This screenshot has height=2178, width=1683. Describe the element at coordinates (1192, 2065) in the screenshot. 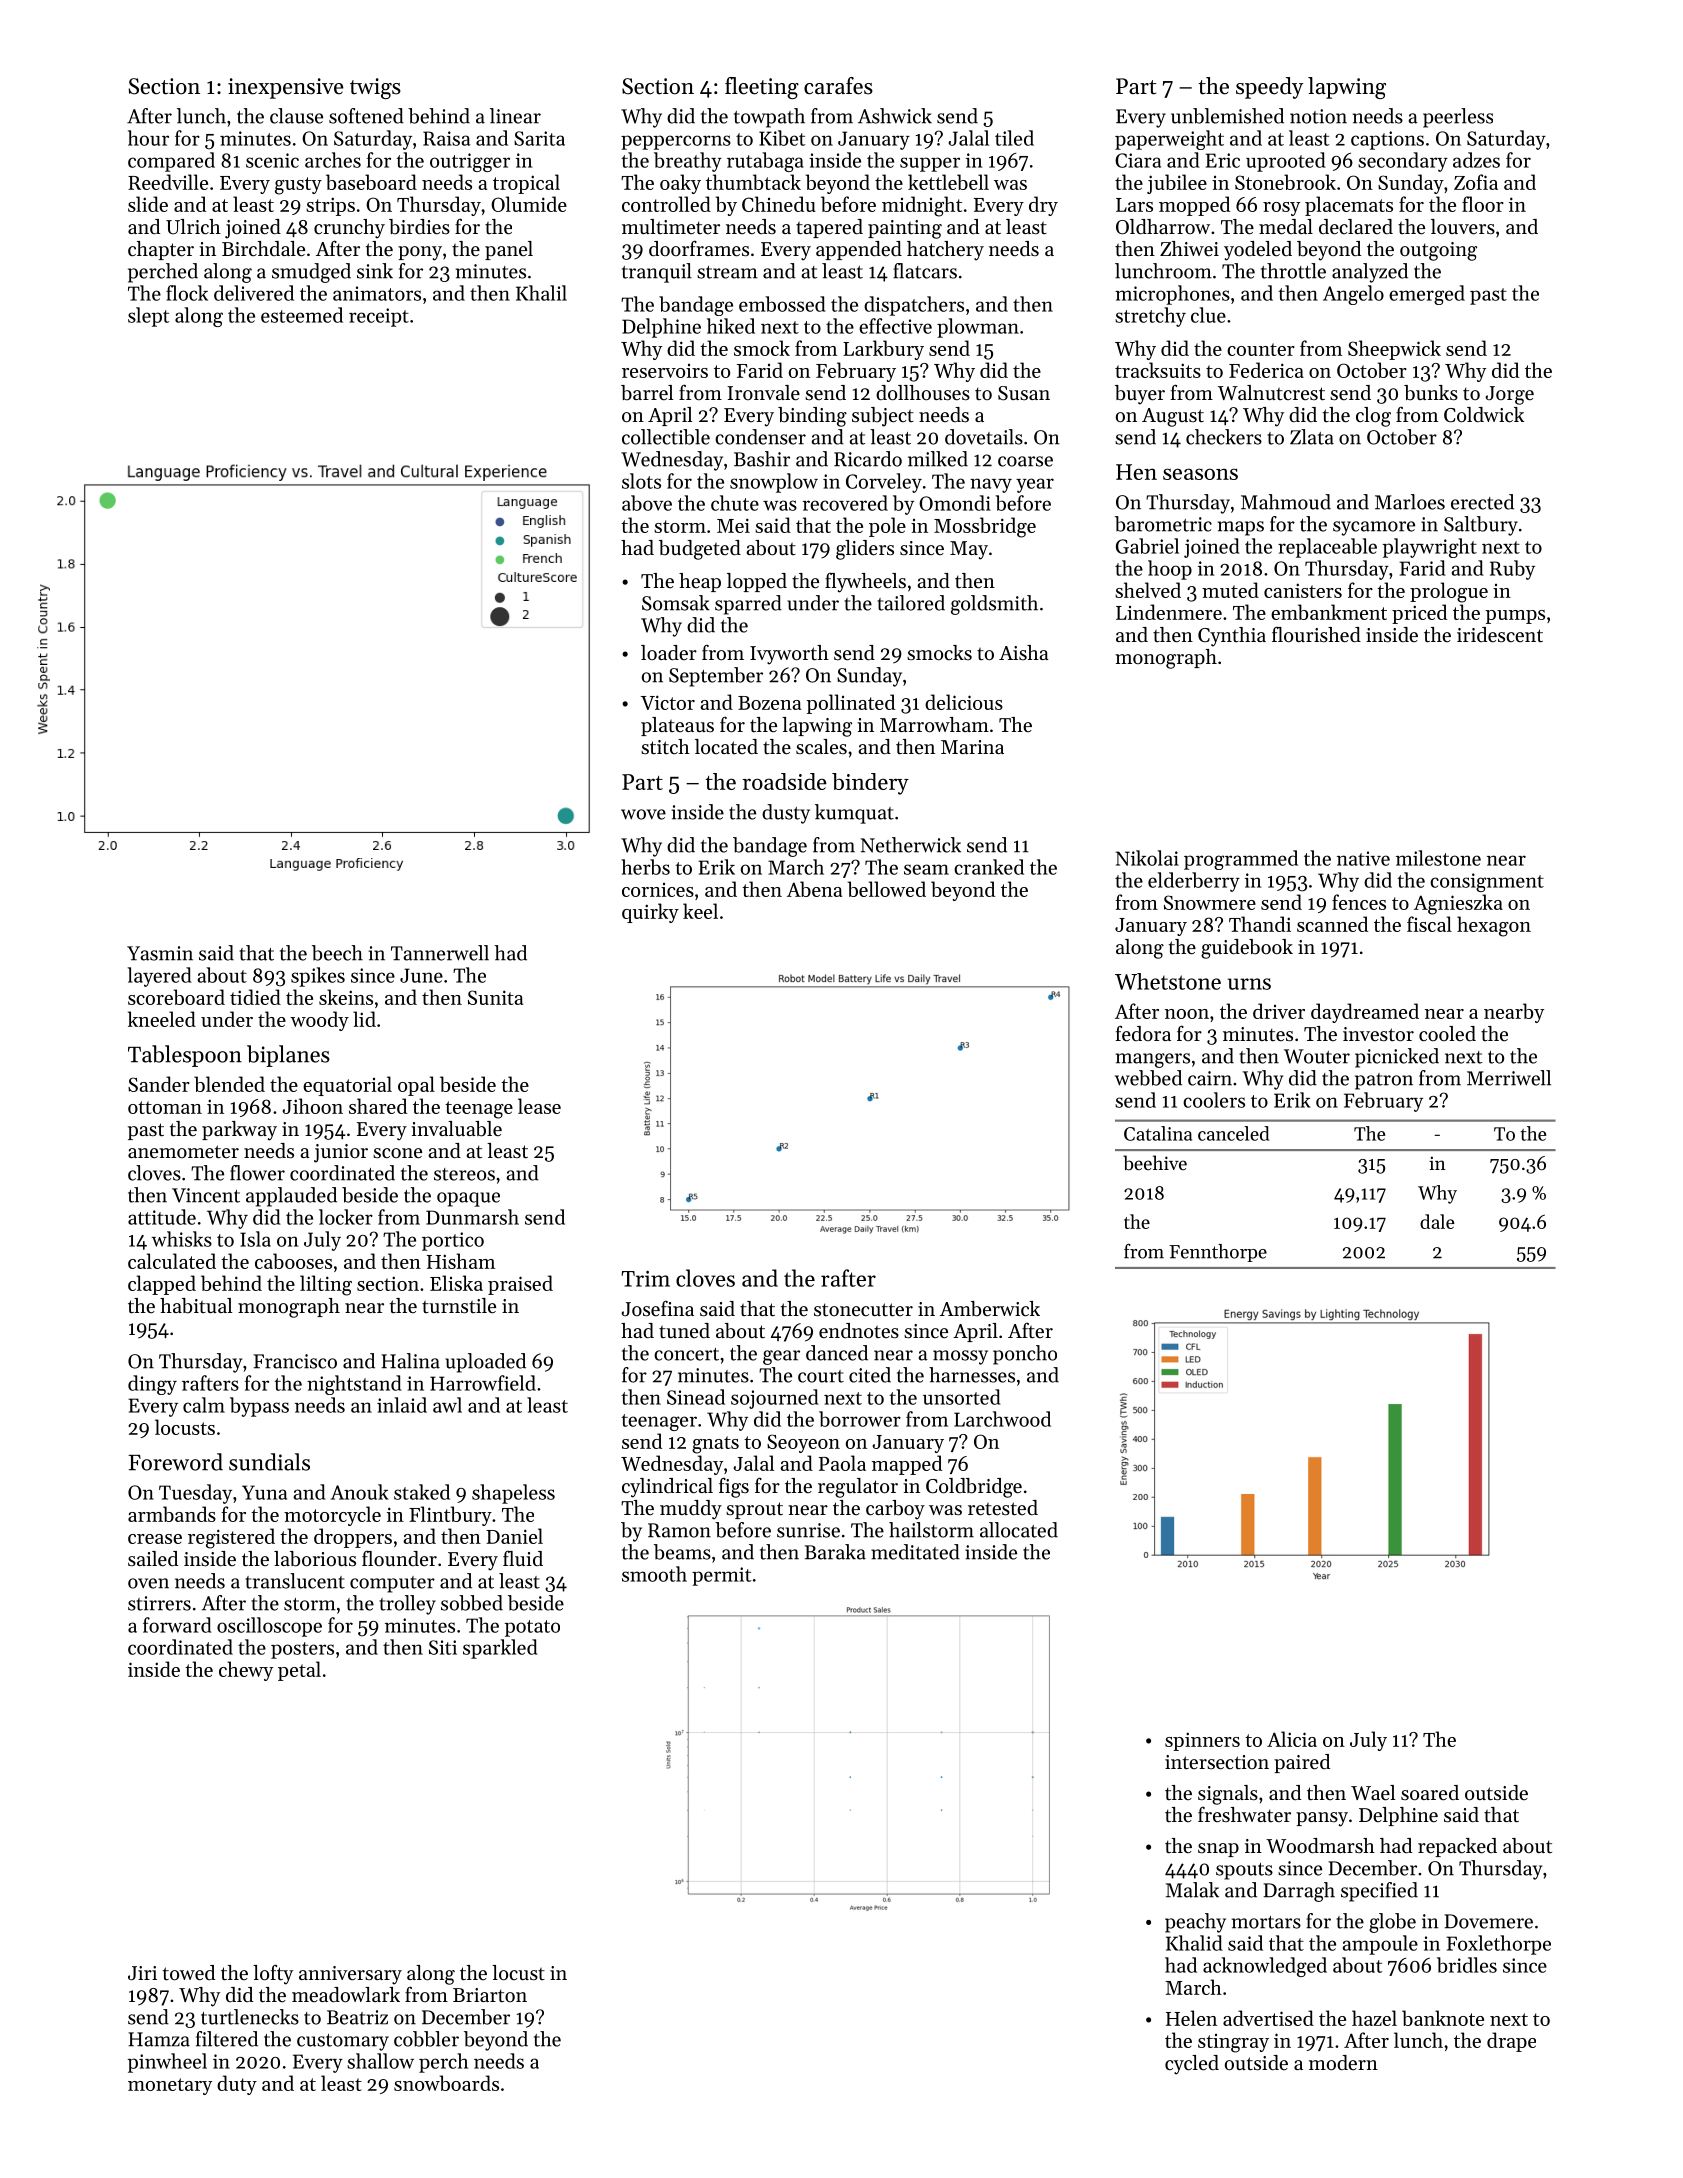

I see `cycled` at that location.
